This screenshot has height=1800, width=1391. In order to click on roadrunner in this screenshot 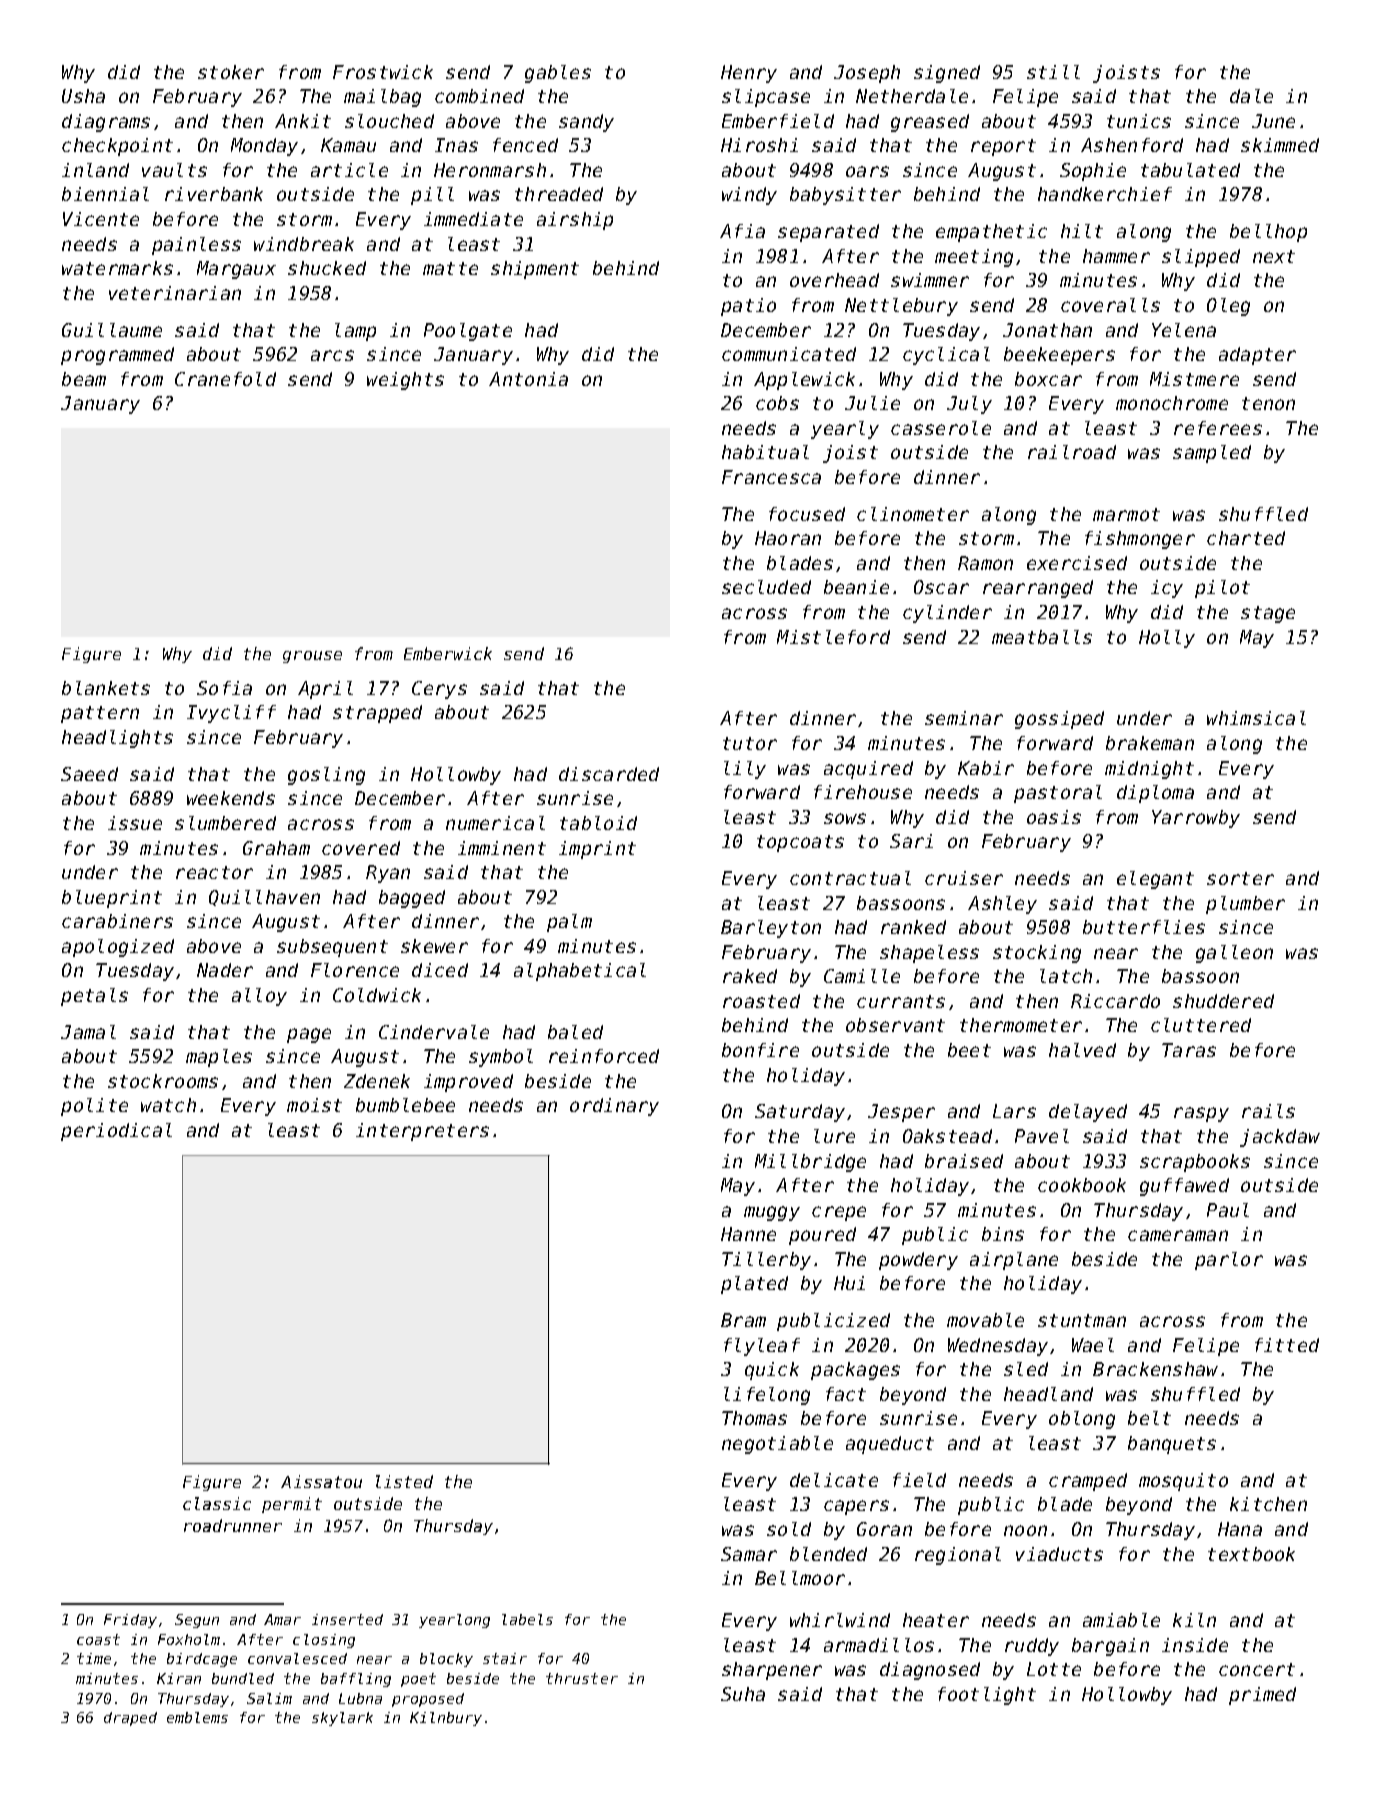, I will do `click(233, 1525)`.
